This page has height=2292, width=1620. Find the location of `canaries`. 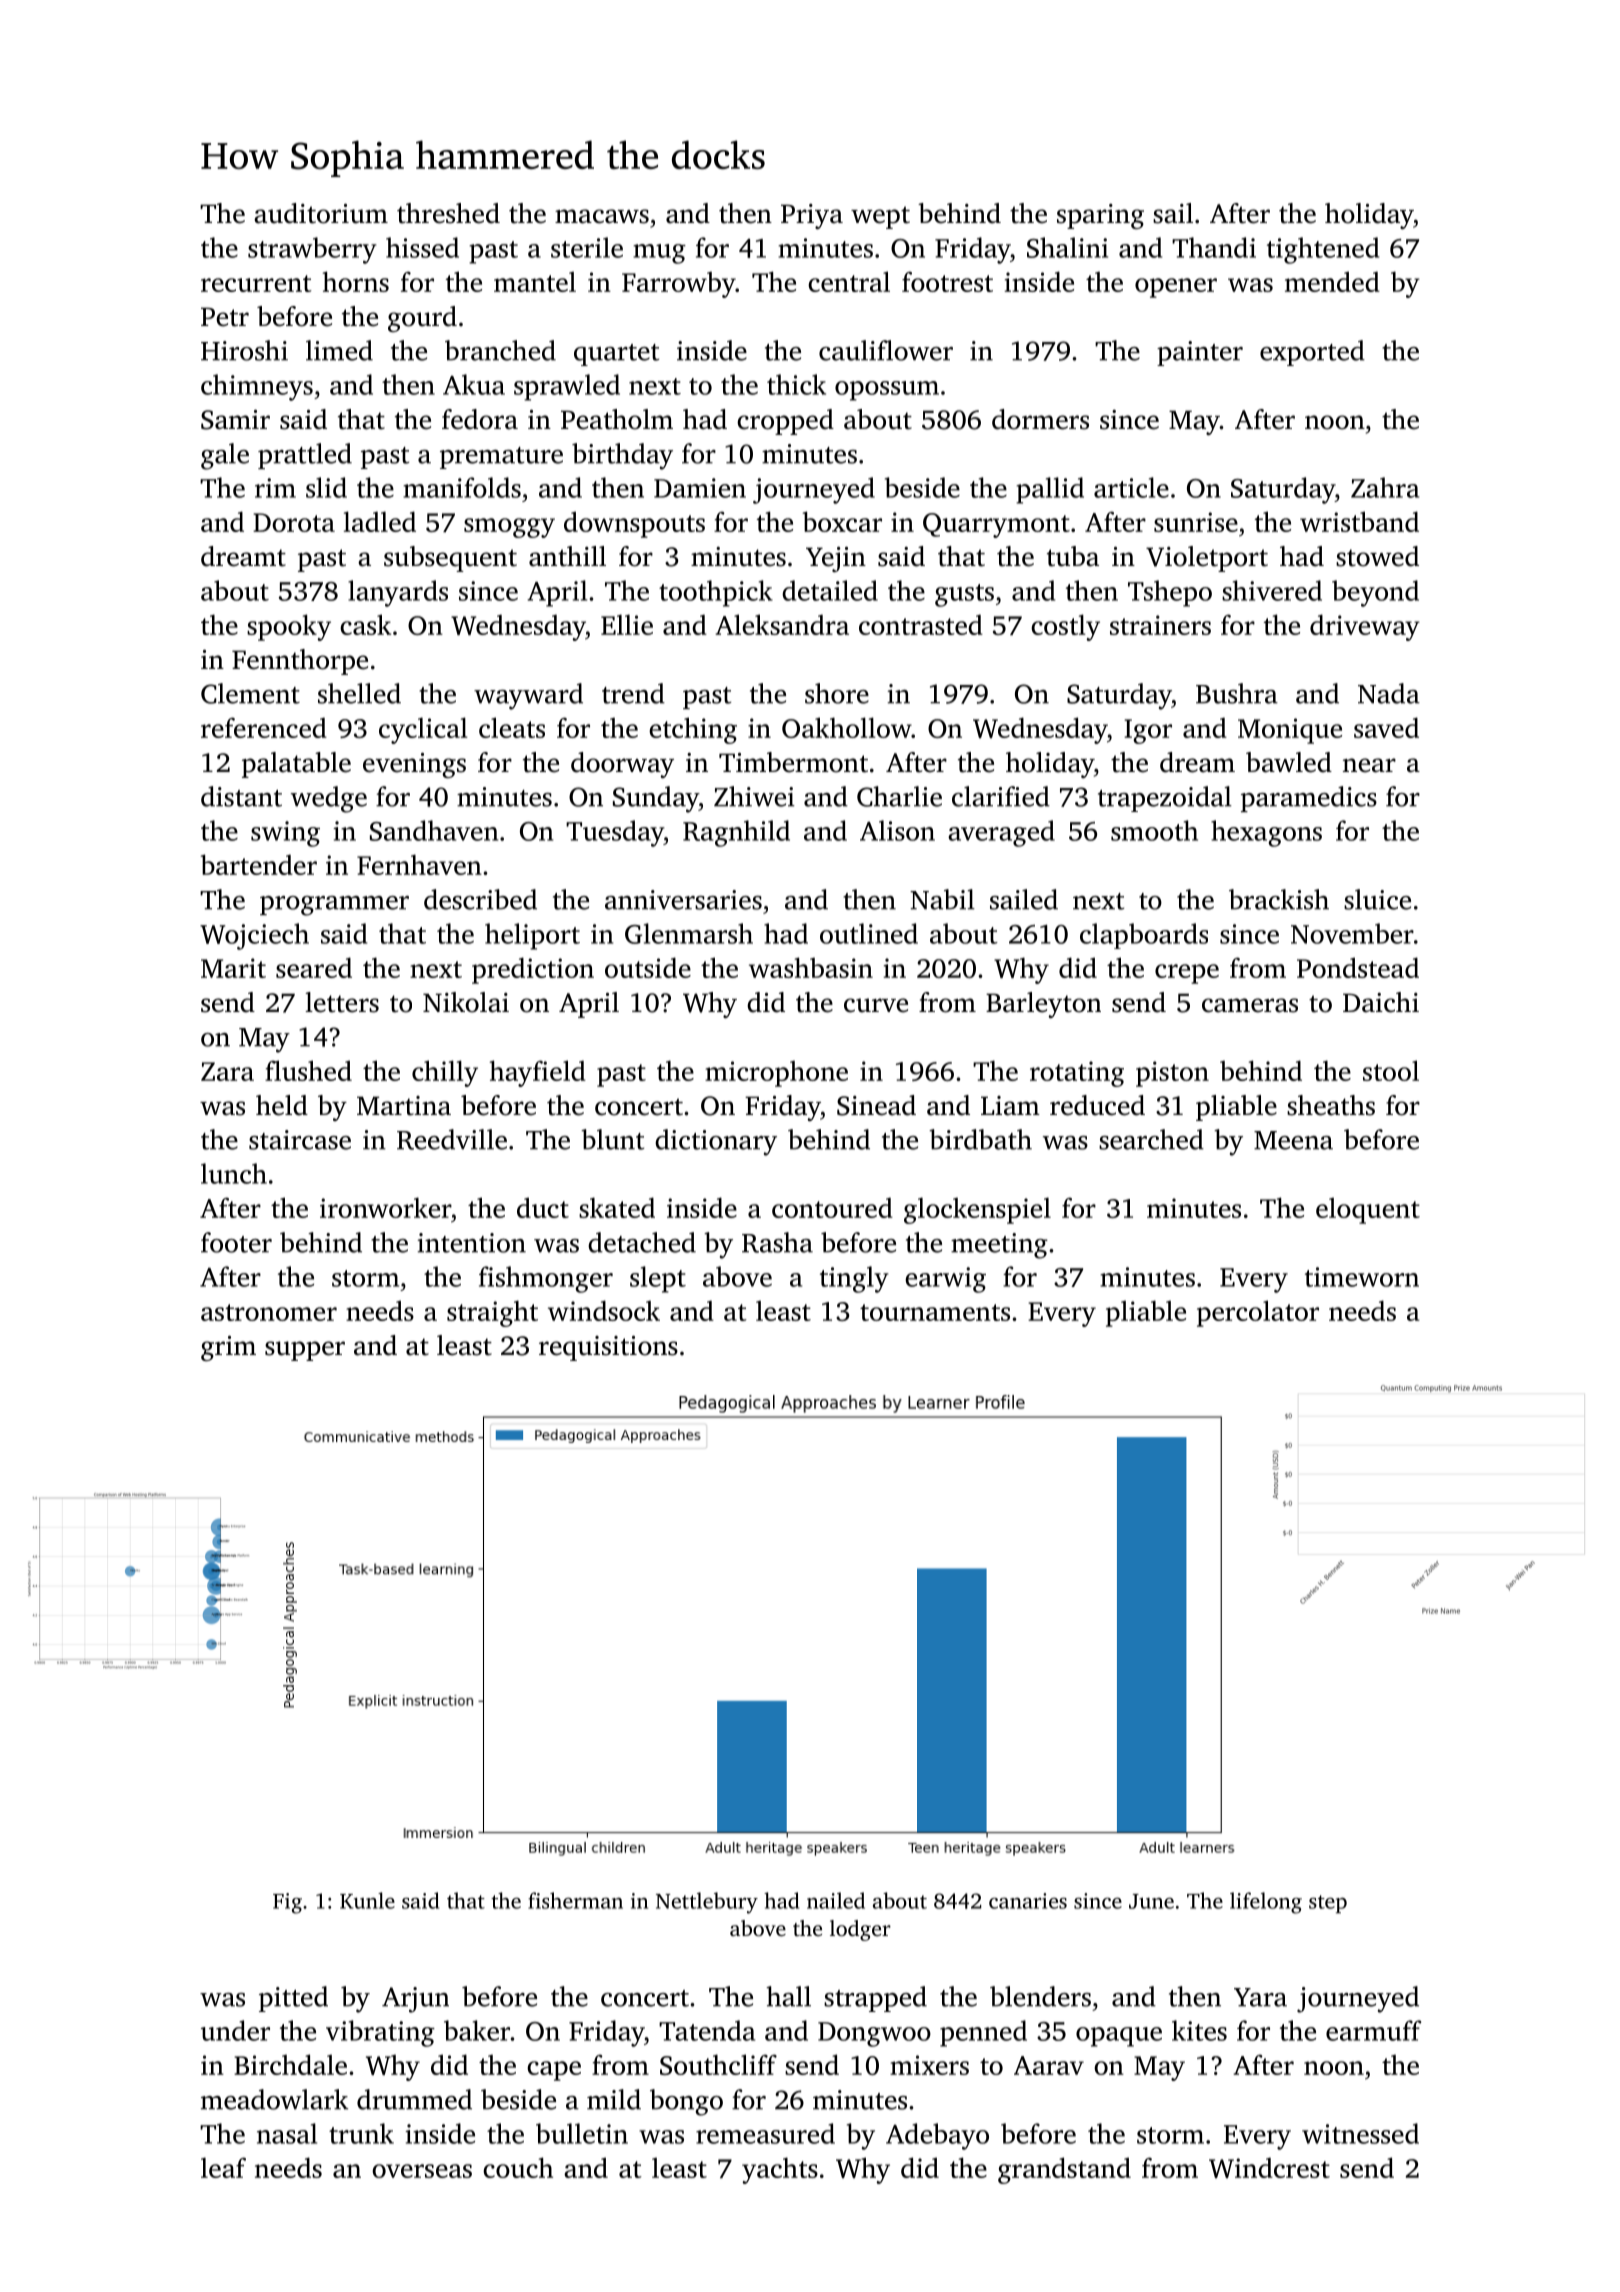

canaries is located at coordinates (1028, 1901).
